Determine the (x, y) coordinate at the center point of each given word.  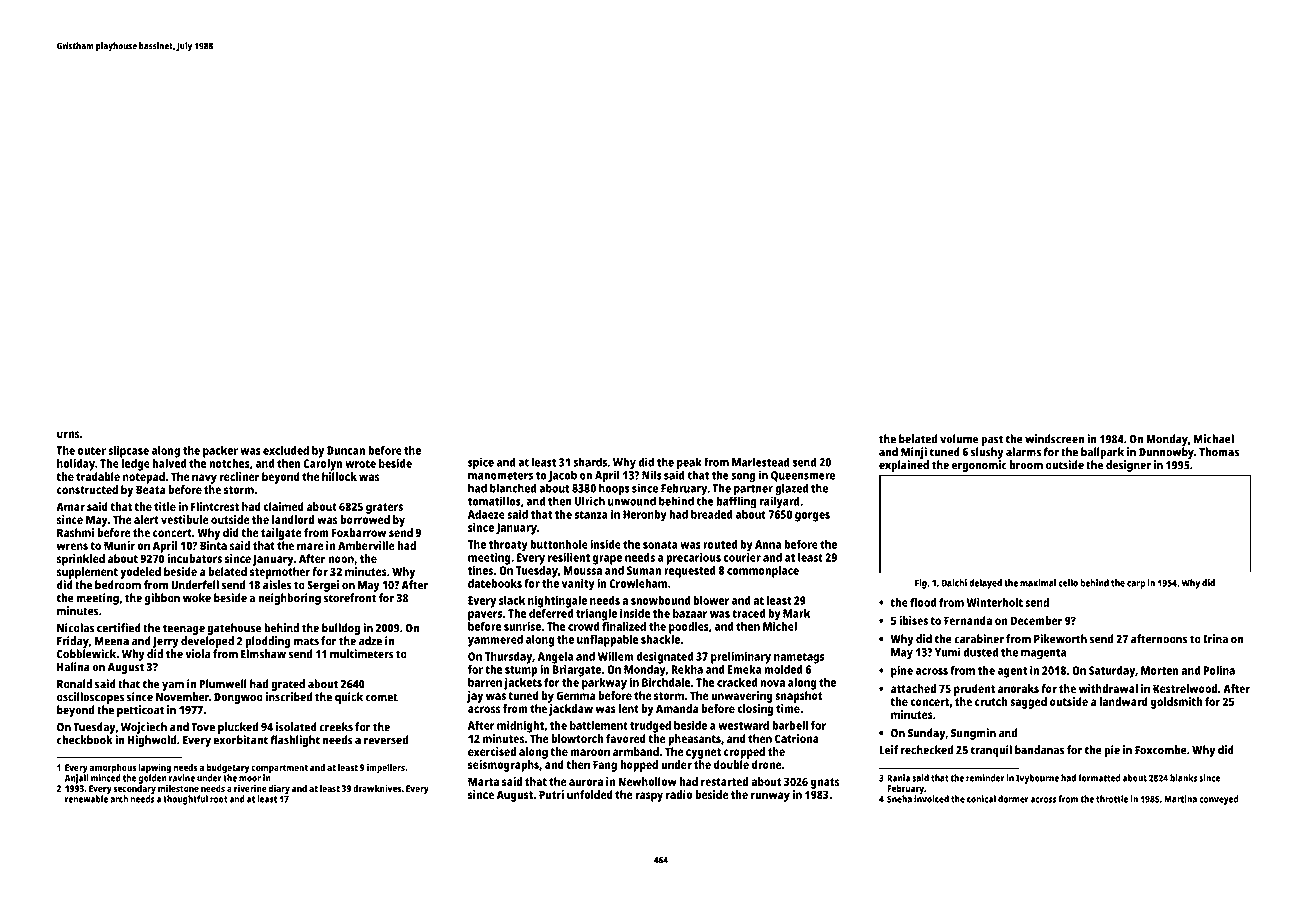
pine (902, 672)
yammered (495, 641)
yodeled (140, 573)
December (1037, 620)
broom (1026, 465)
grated (288, 685)
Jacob (562, 476)
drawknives (377, 788)
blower (711, 600)
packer (220, 452)
